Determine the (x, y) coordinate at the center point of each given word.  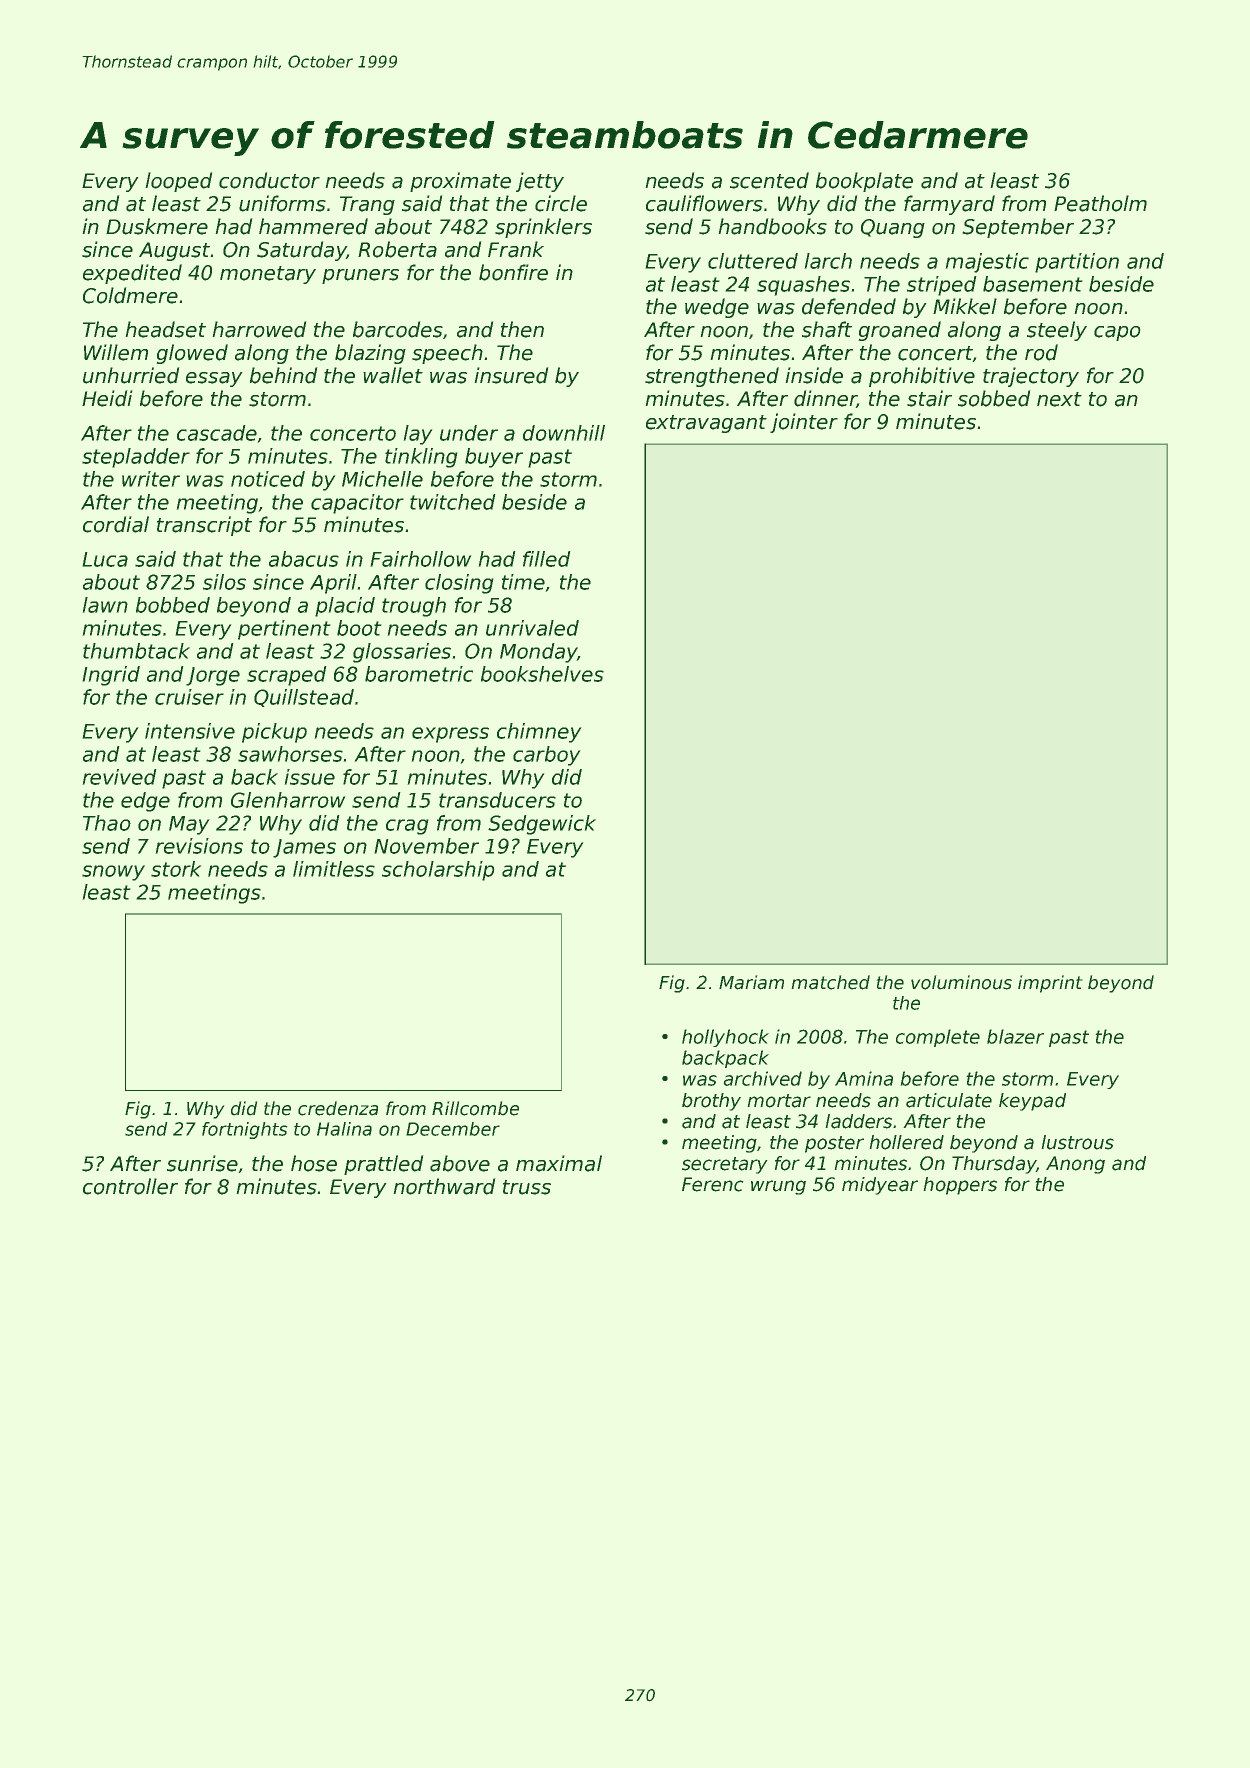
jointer (804, 423)
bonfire (513, 272)
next (1059, 399)
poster (834, 1144)
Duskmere (157, 226)
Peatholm (1100, 203)
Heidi (107, 398)
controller (130, 1186)
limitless (334, 869)
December (453, 1129)
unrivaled (532, 628)
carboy (547, 756)
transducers (497, 800)
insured (511, 375)
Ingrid (111, 676)
